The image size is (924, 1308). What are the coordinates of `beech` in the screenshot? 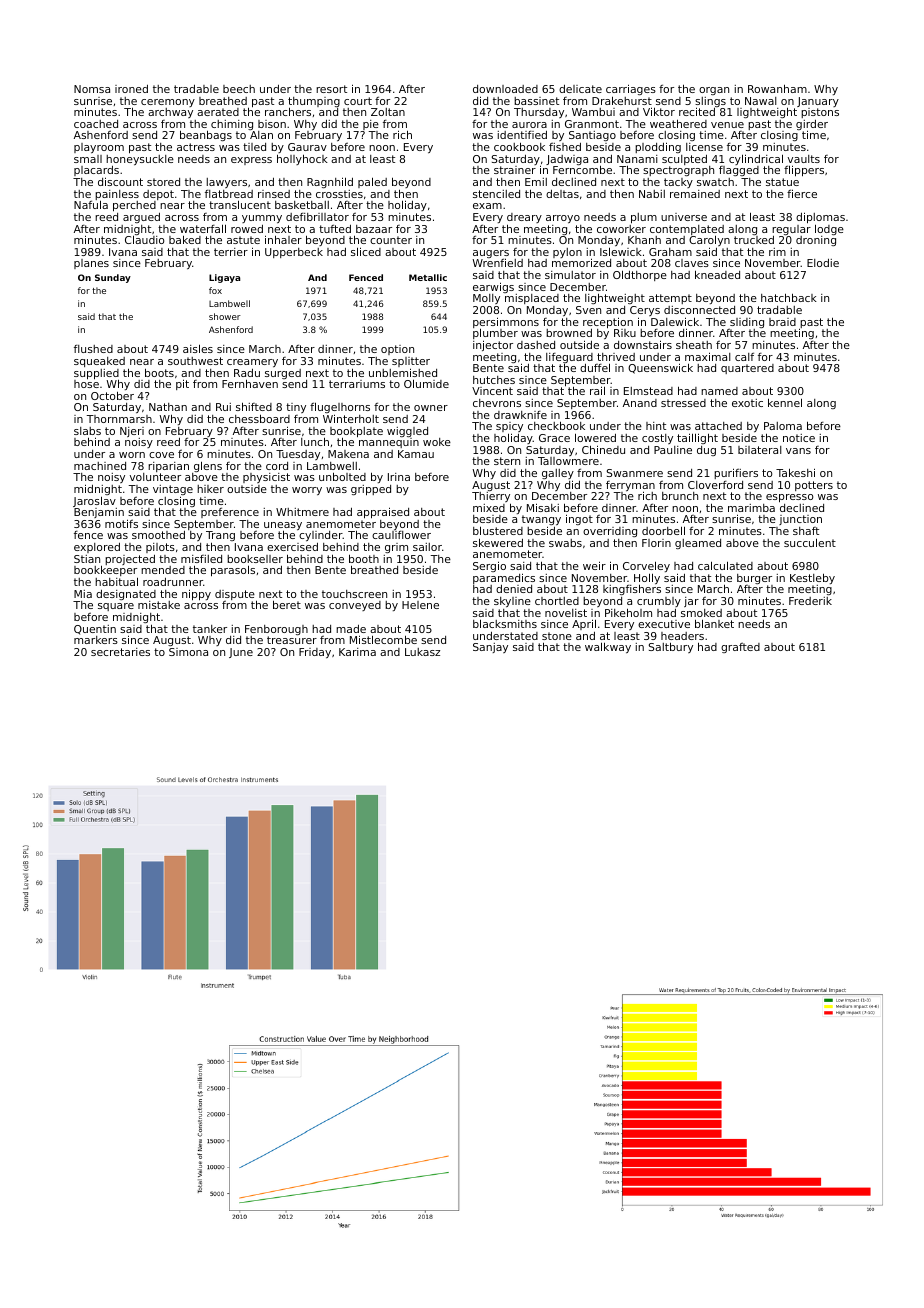 It's located at (239, 89).
